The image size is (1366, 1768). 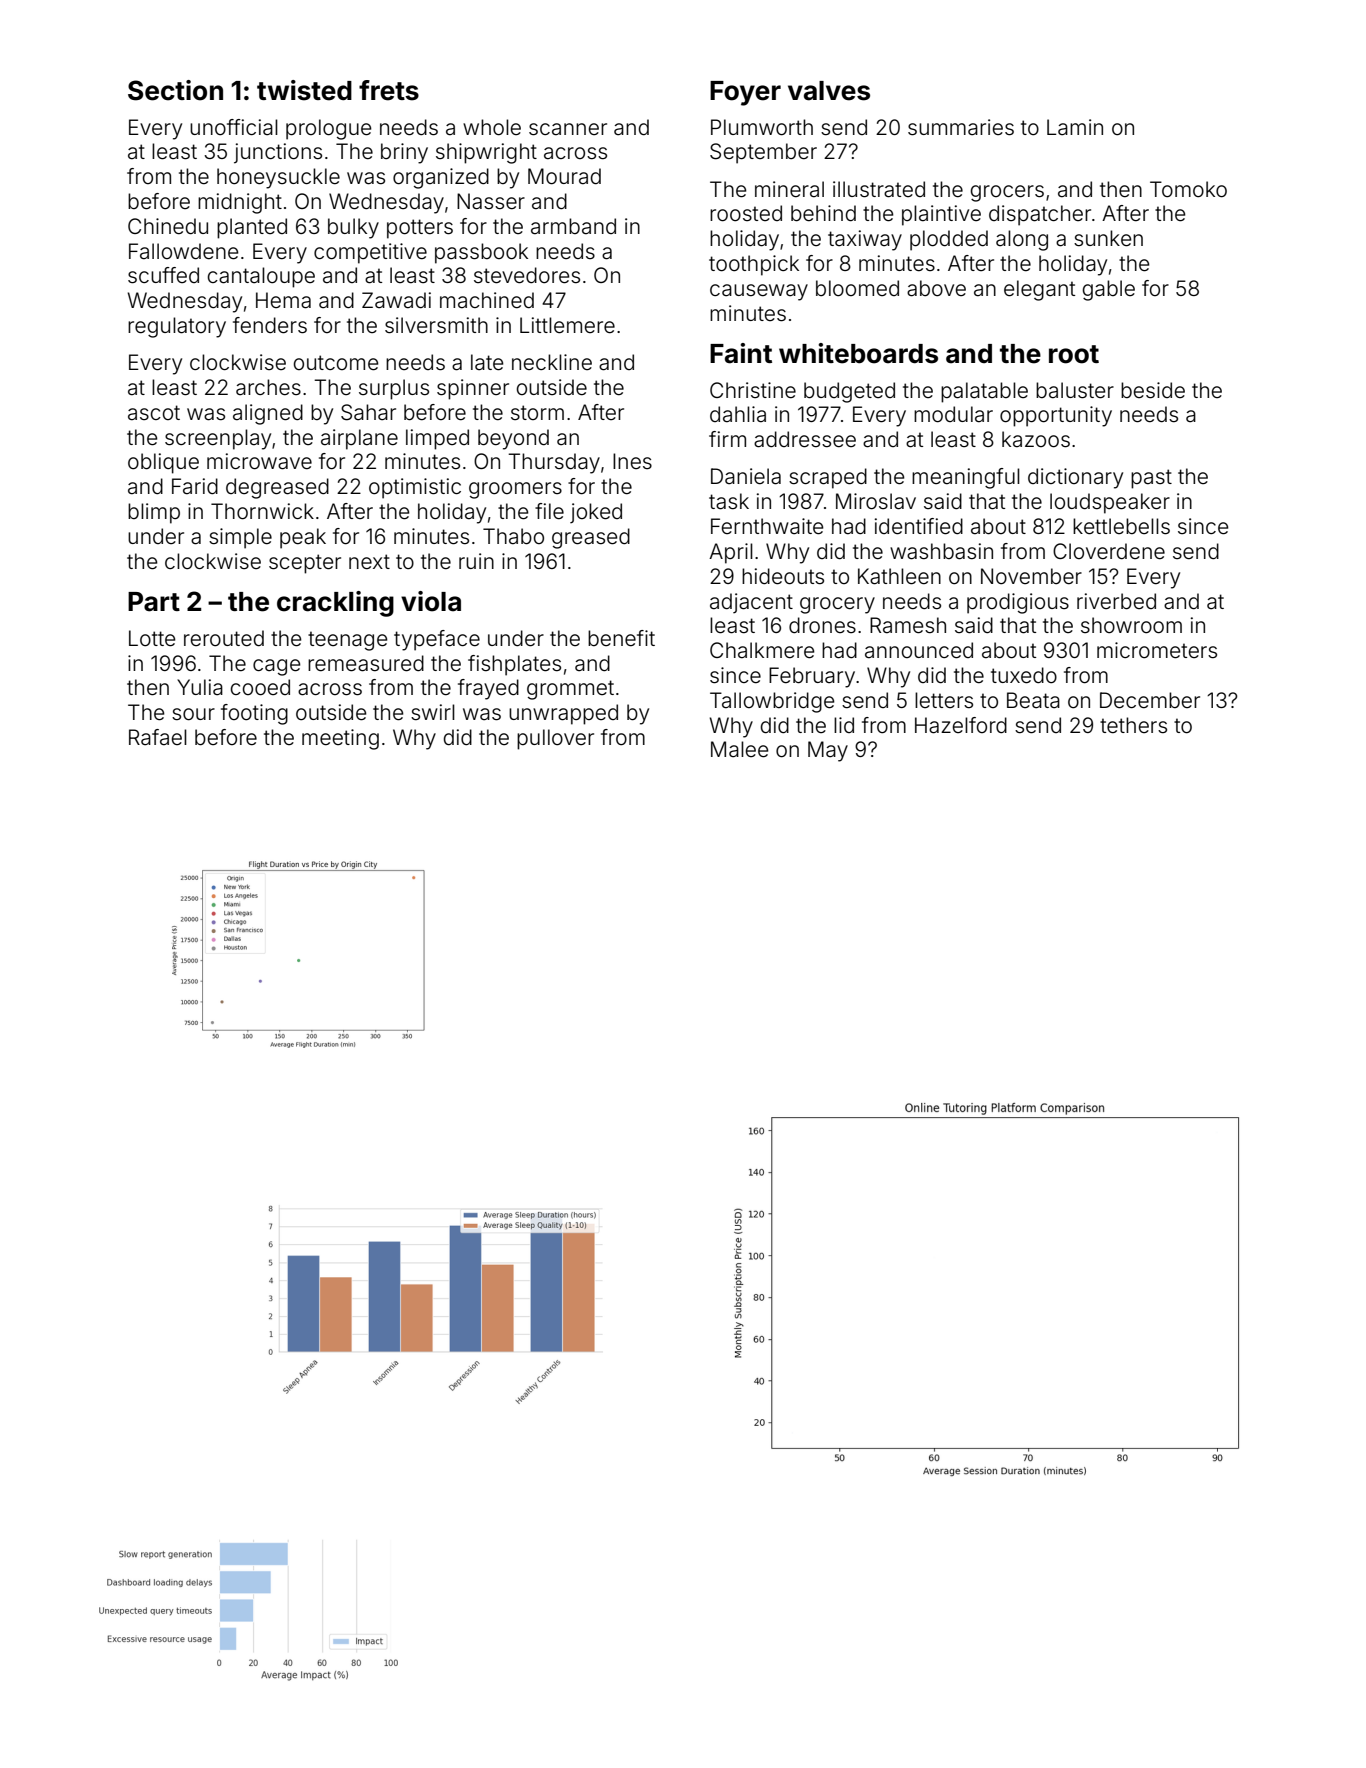 I want to click on midnight, so click(x=240, y=203).
